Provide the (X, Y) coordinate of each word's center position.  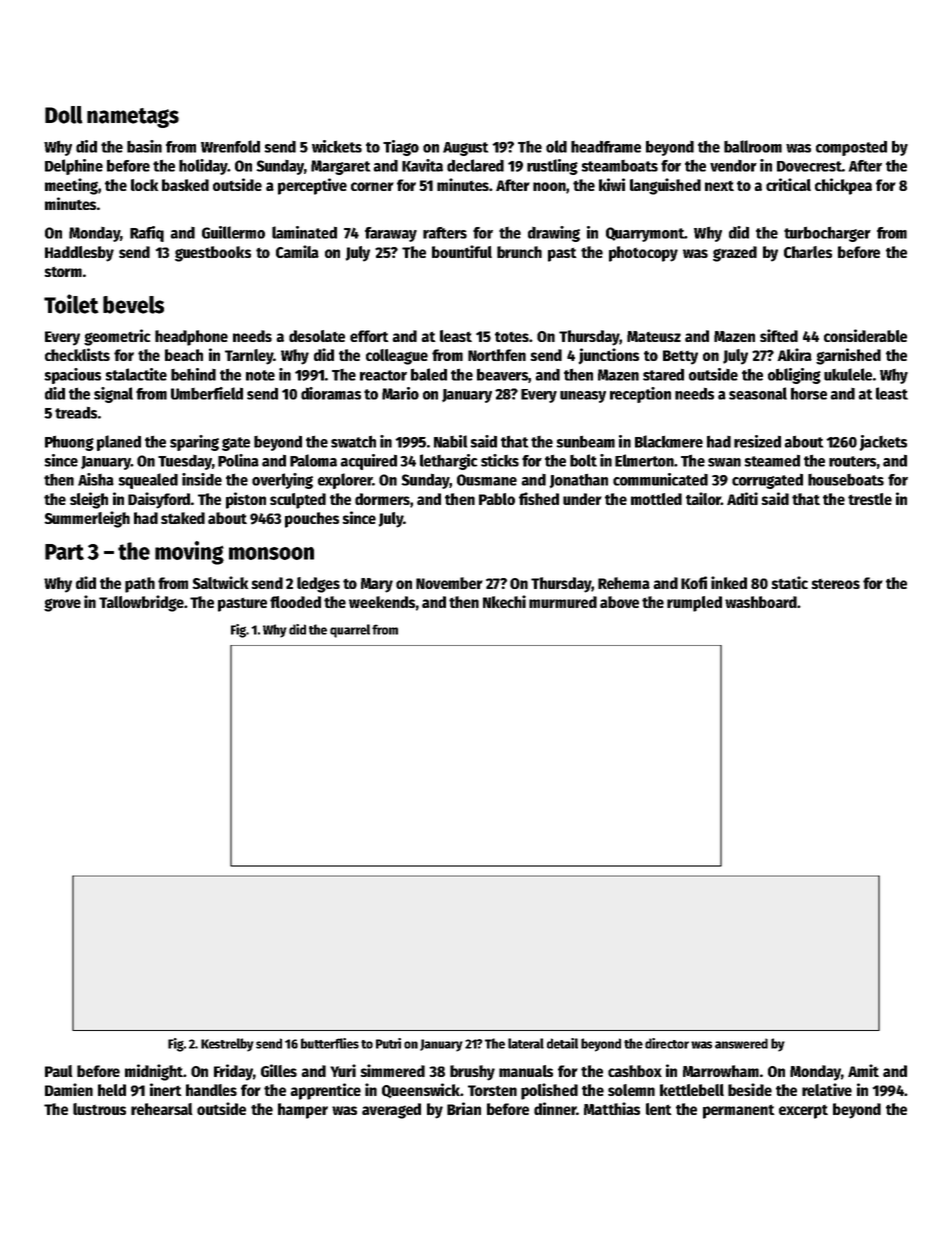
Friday (233, 1072)
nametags (133, 118)
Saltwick (220, 582)
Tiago (401, 148)
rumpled (694, 604)
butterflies (330, 1043)
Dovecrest (809, 166)
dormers (382, 499)
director (667, 1043)
